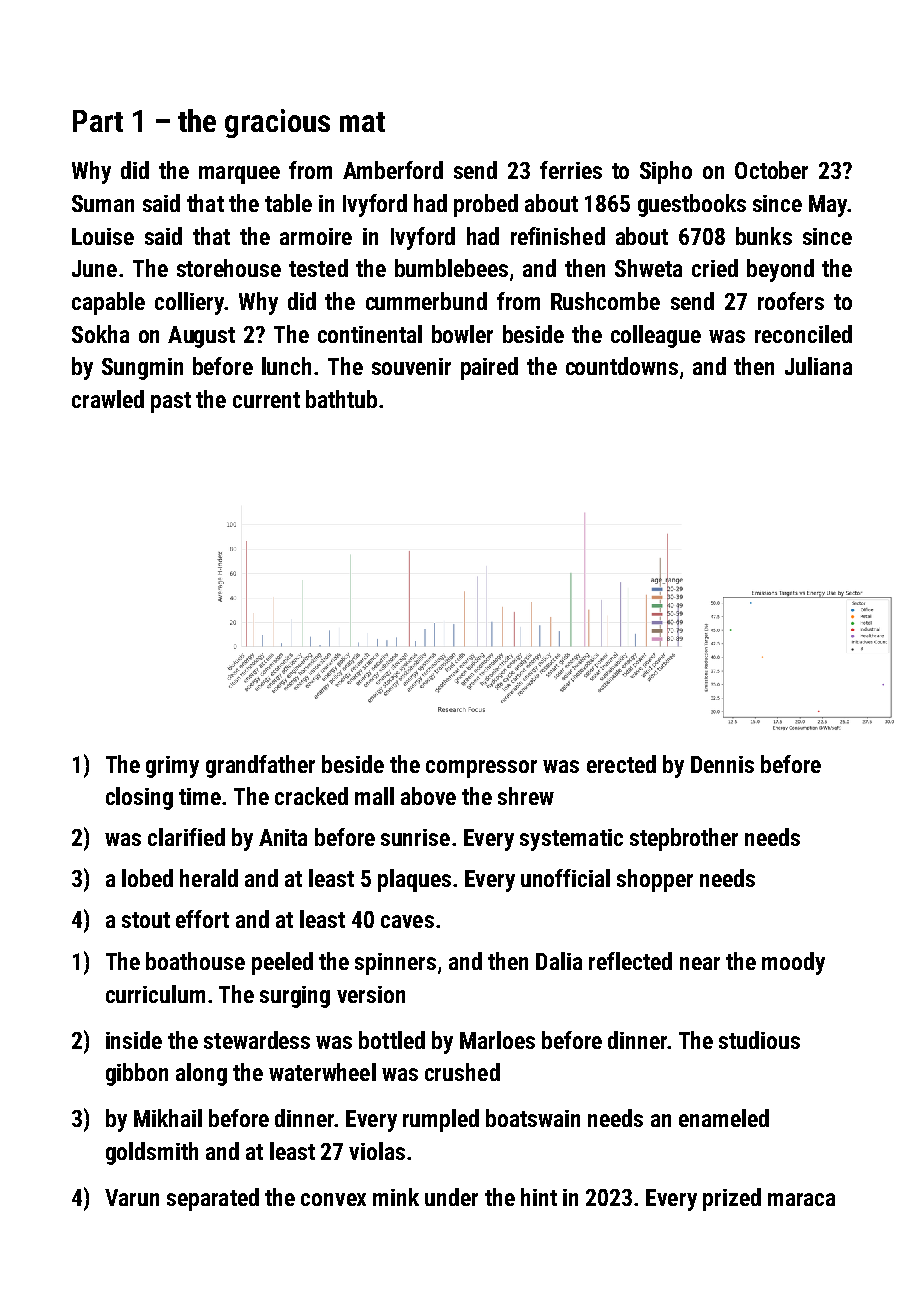 The image size is (924, 1311). I want to click on crushed, so click(462, 1072).
